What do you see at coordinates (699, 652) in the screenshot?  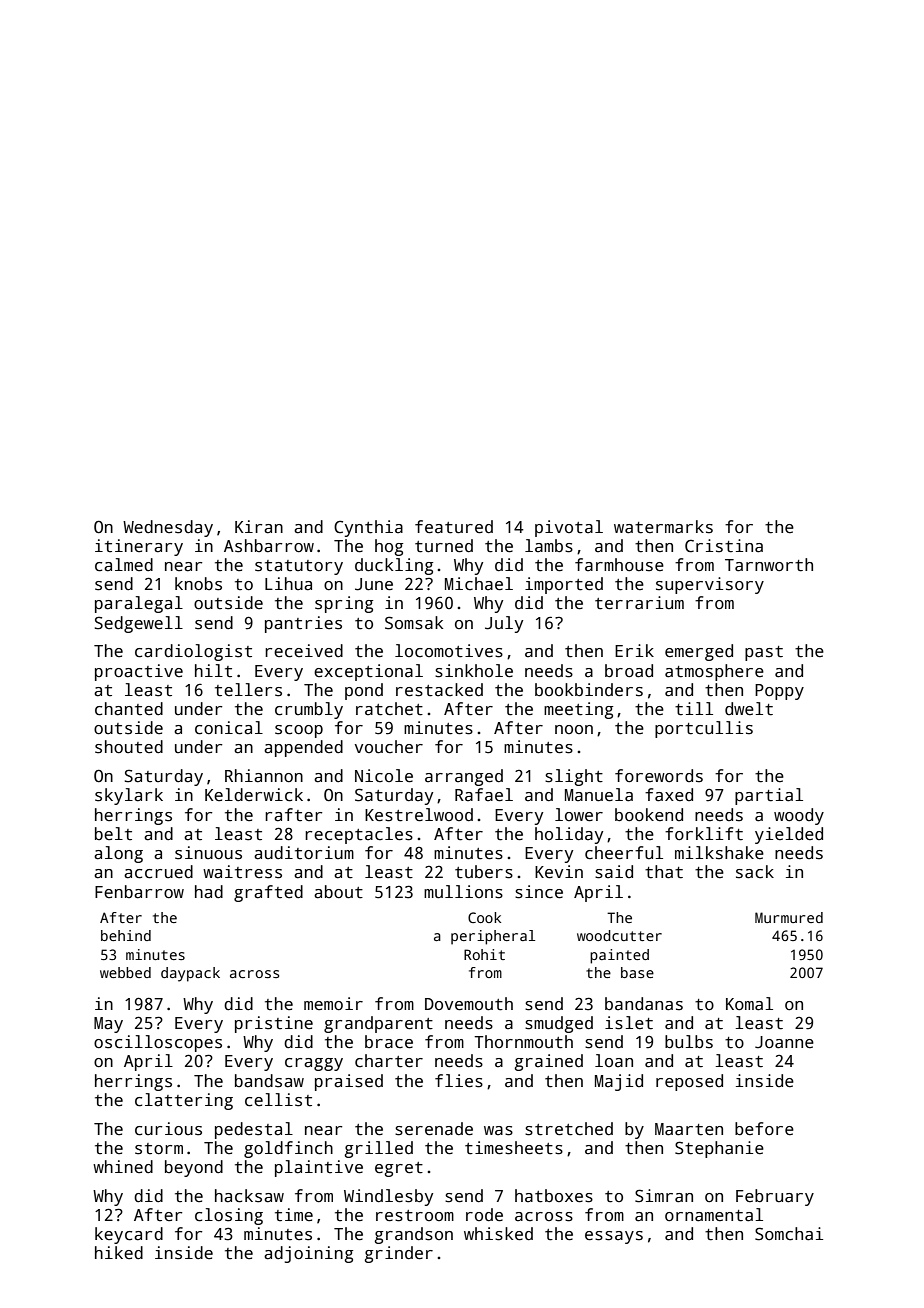 I see `emerged` at bounding box center [699, 652].
